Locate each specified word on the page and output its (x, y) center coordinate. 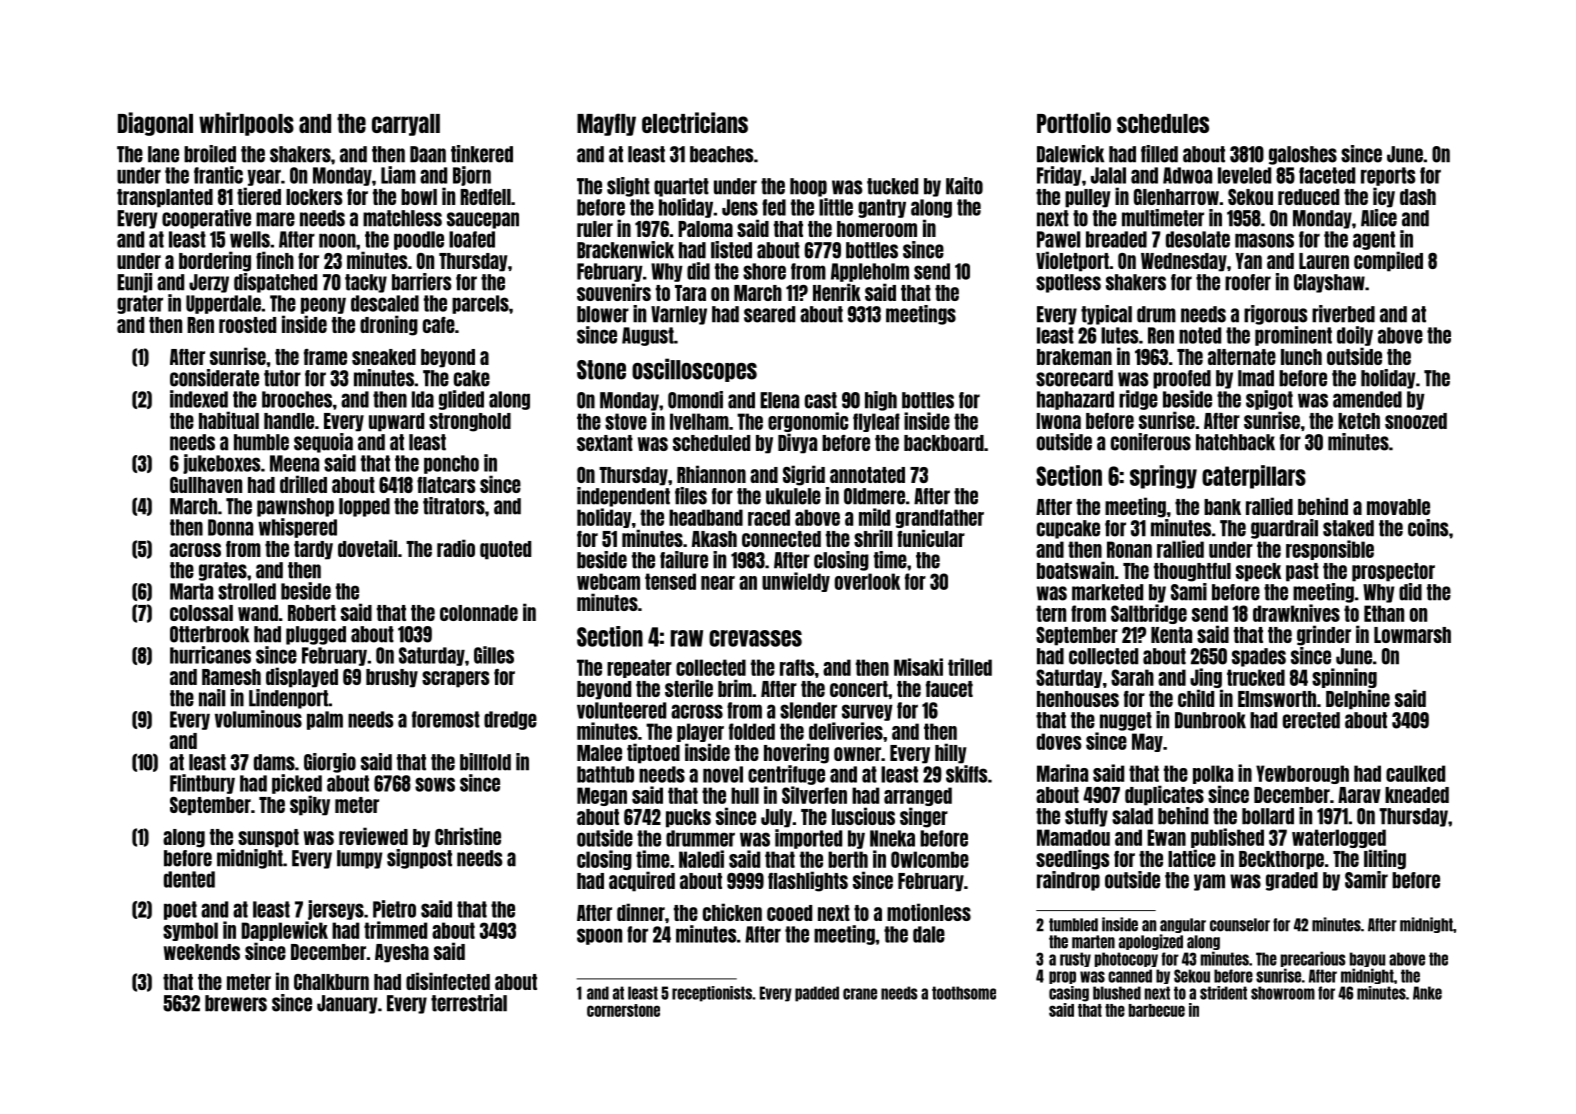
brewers (236, 1003)
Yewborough (1302, 774)
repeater (639, 668)
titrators (454, 506)
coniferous (1151, 442)
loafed (472, 239)
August (648, 336)
